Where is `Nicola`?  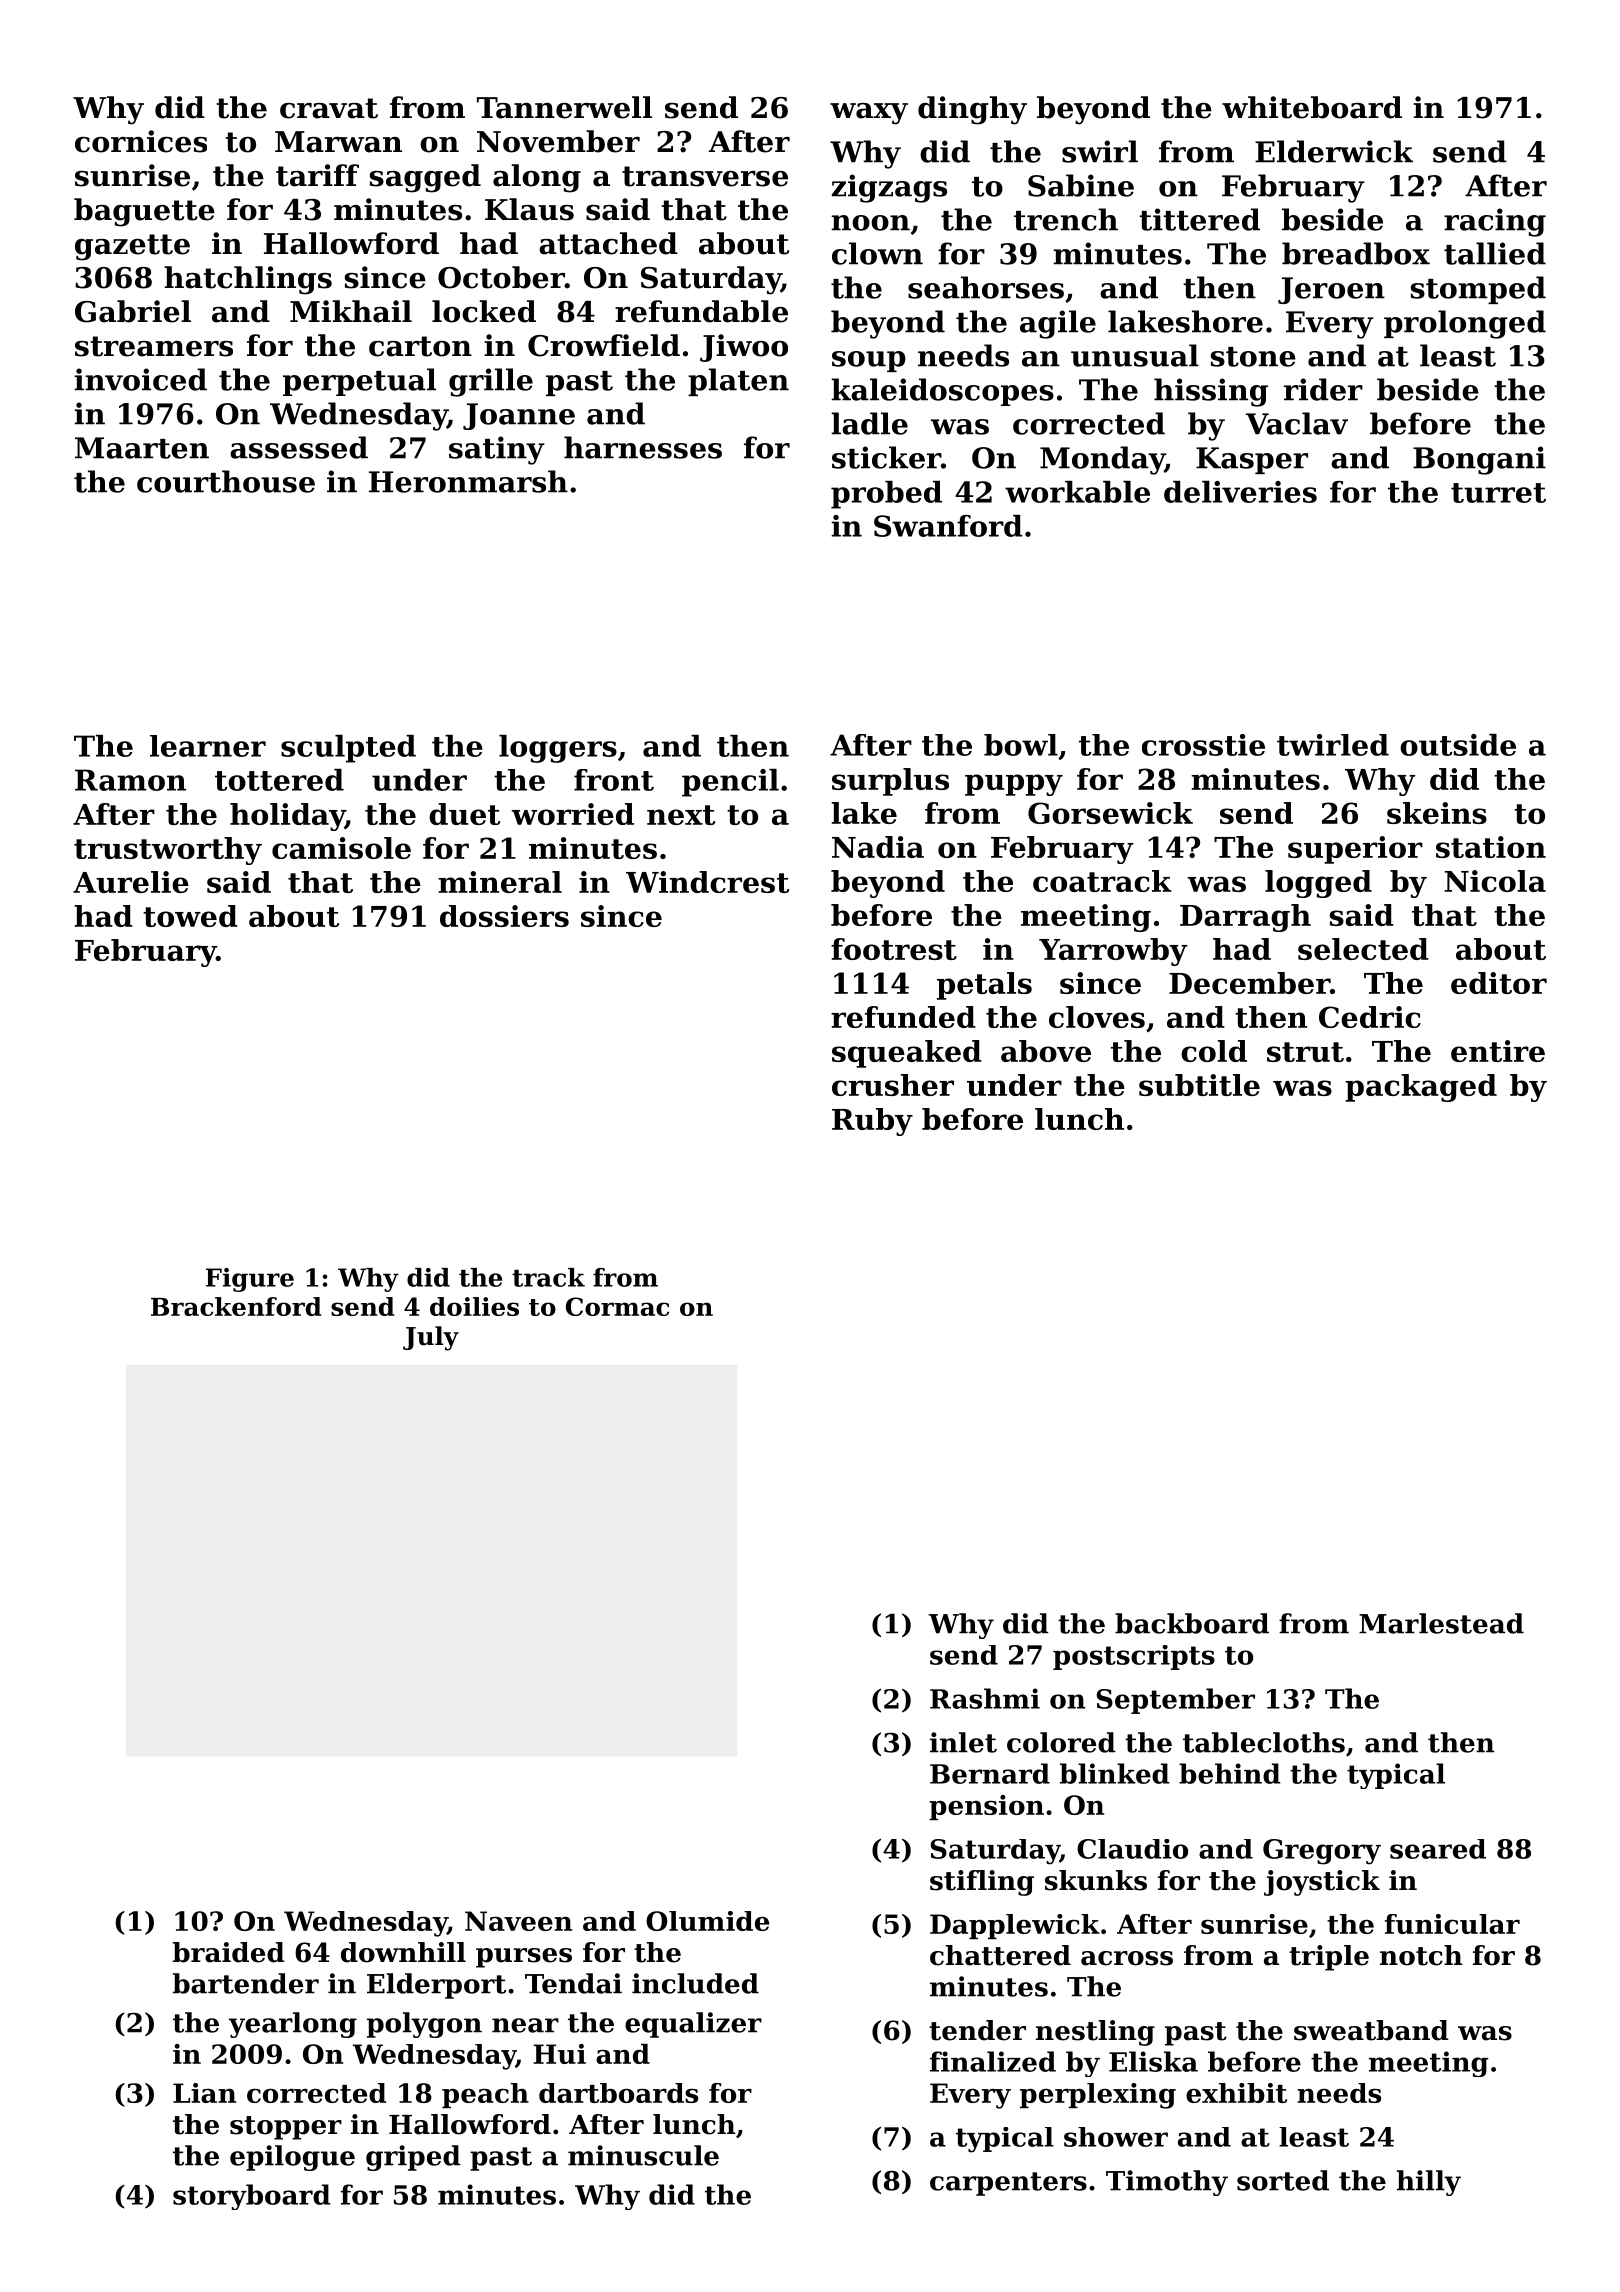
Nicola is located at coordinates (1495, 881).
